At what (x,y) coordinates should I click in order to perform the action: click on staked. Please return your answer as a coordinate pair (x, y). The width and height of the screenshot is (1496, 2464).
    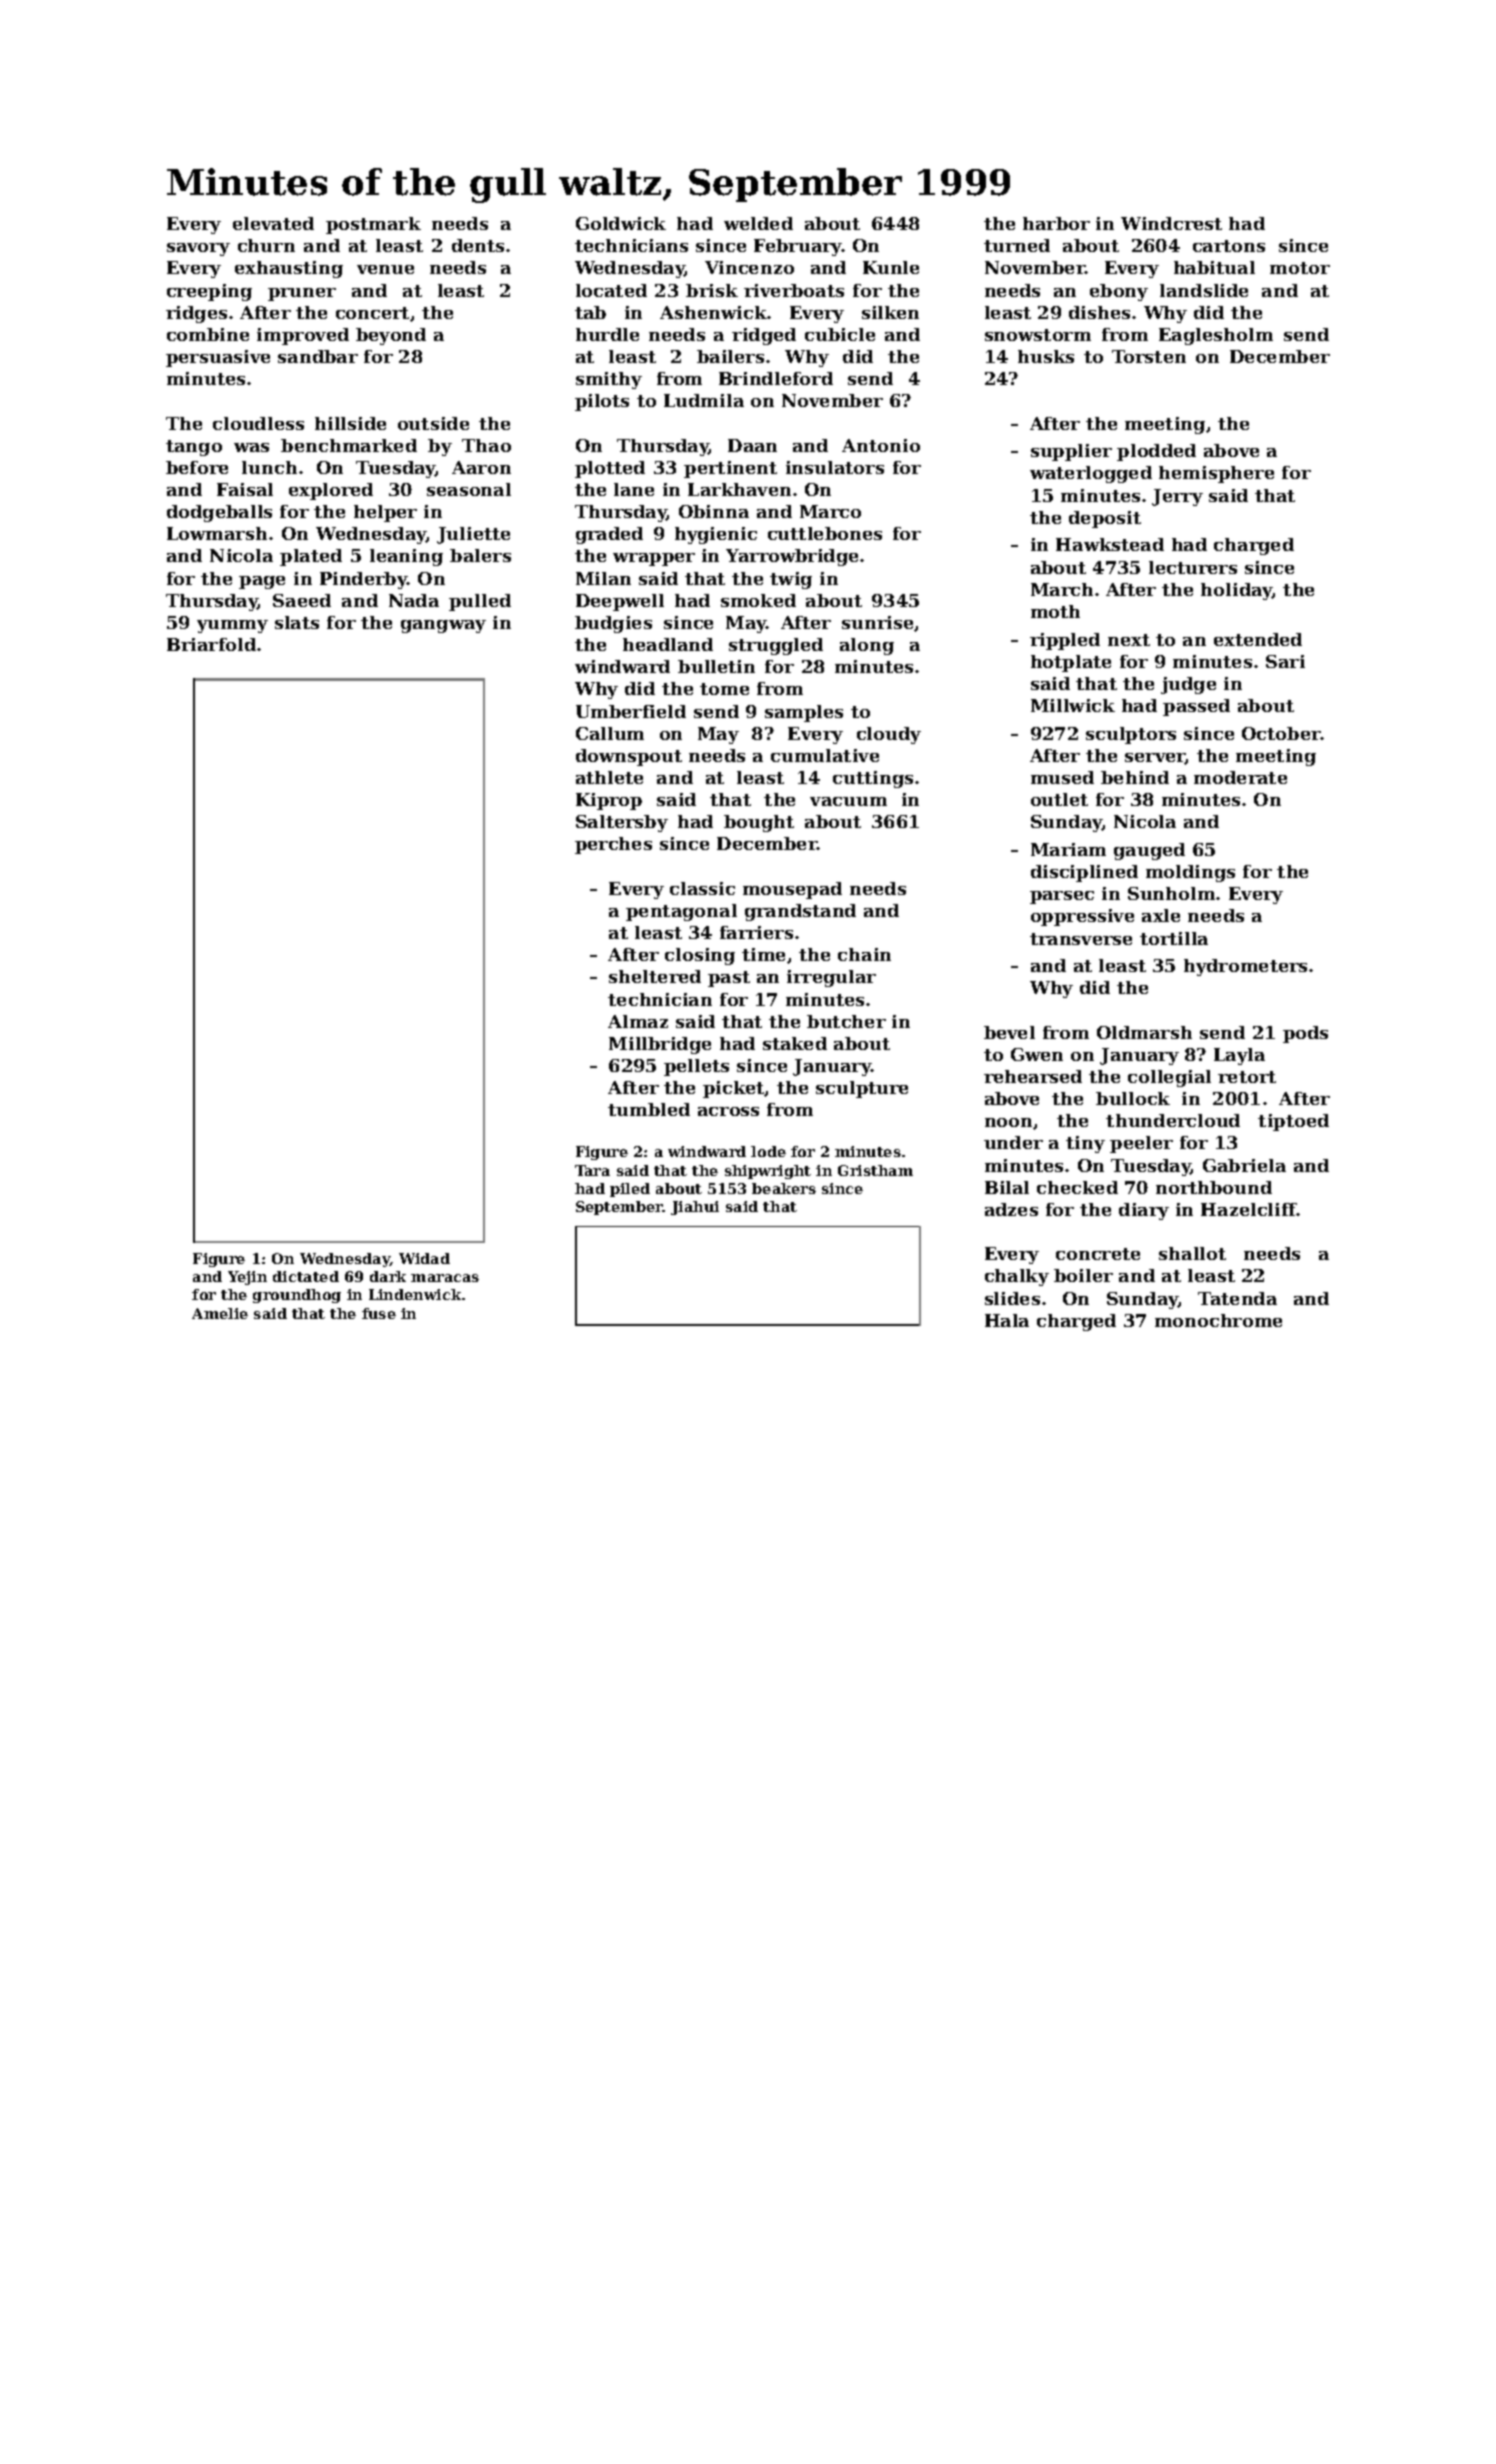
    Looking at the image, I should click on (795, 1043).
